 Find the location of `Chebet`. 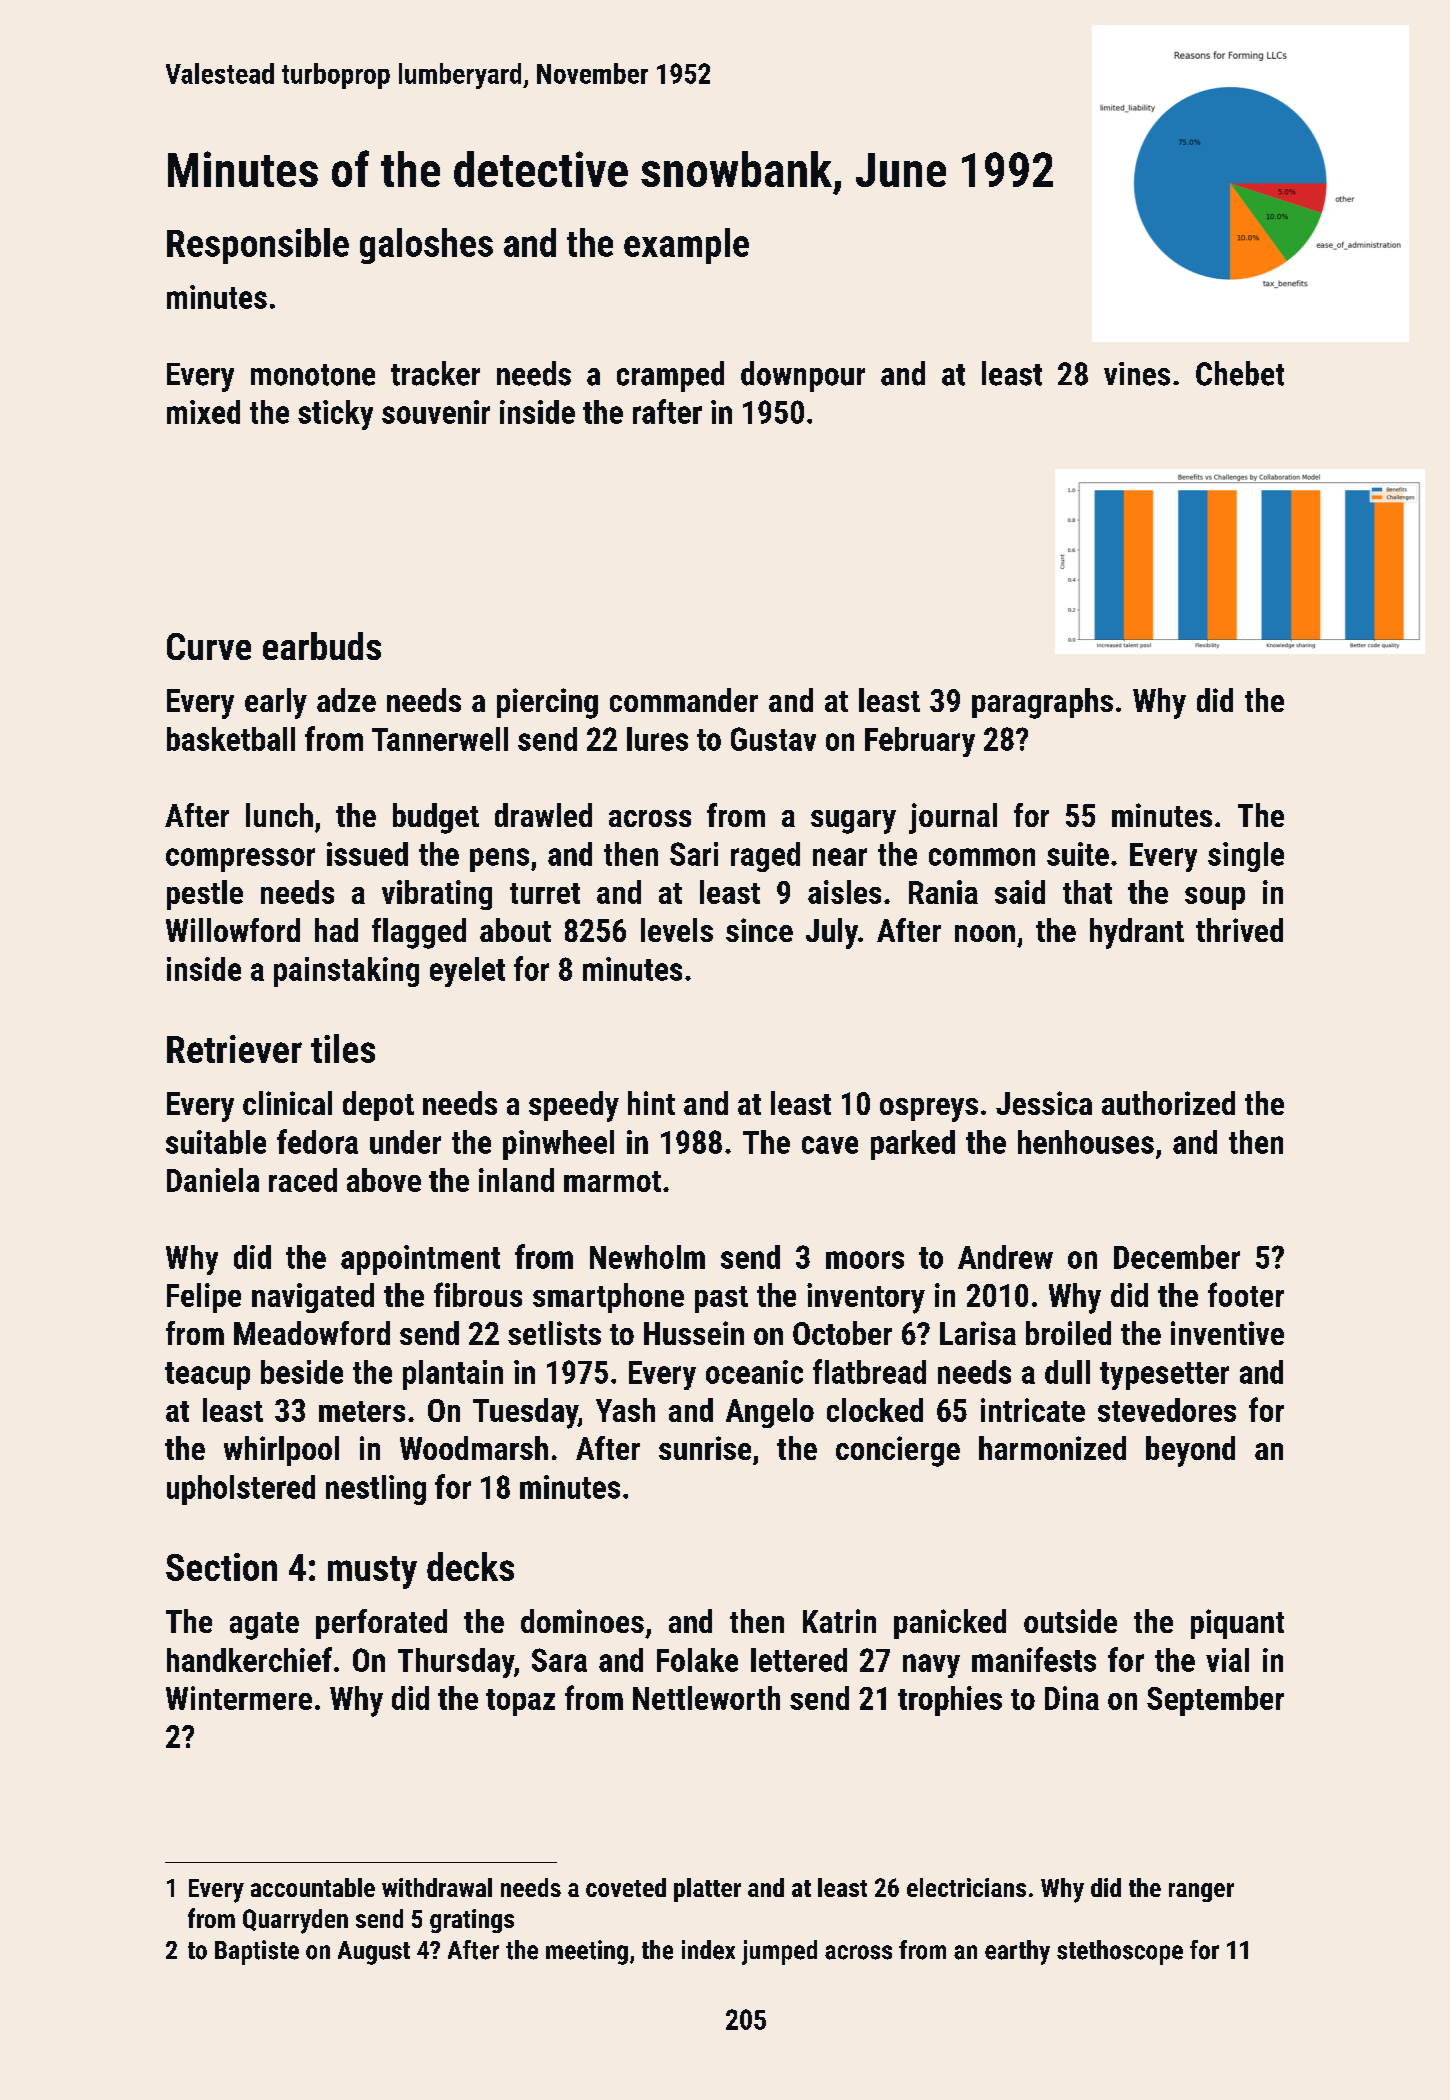

Chebet is located at coordinates (1240, 373).
